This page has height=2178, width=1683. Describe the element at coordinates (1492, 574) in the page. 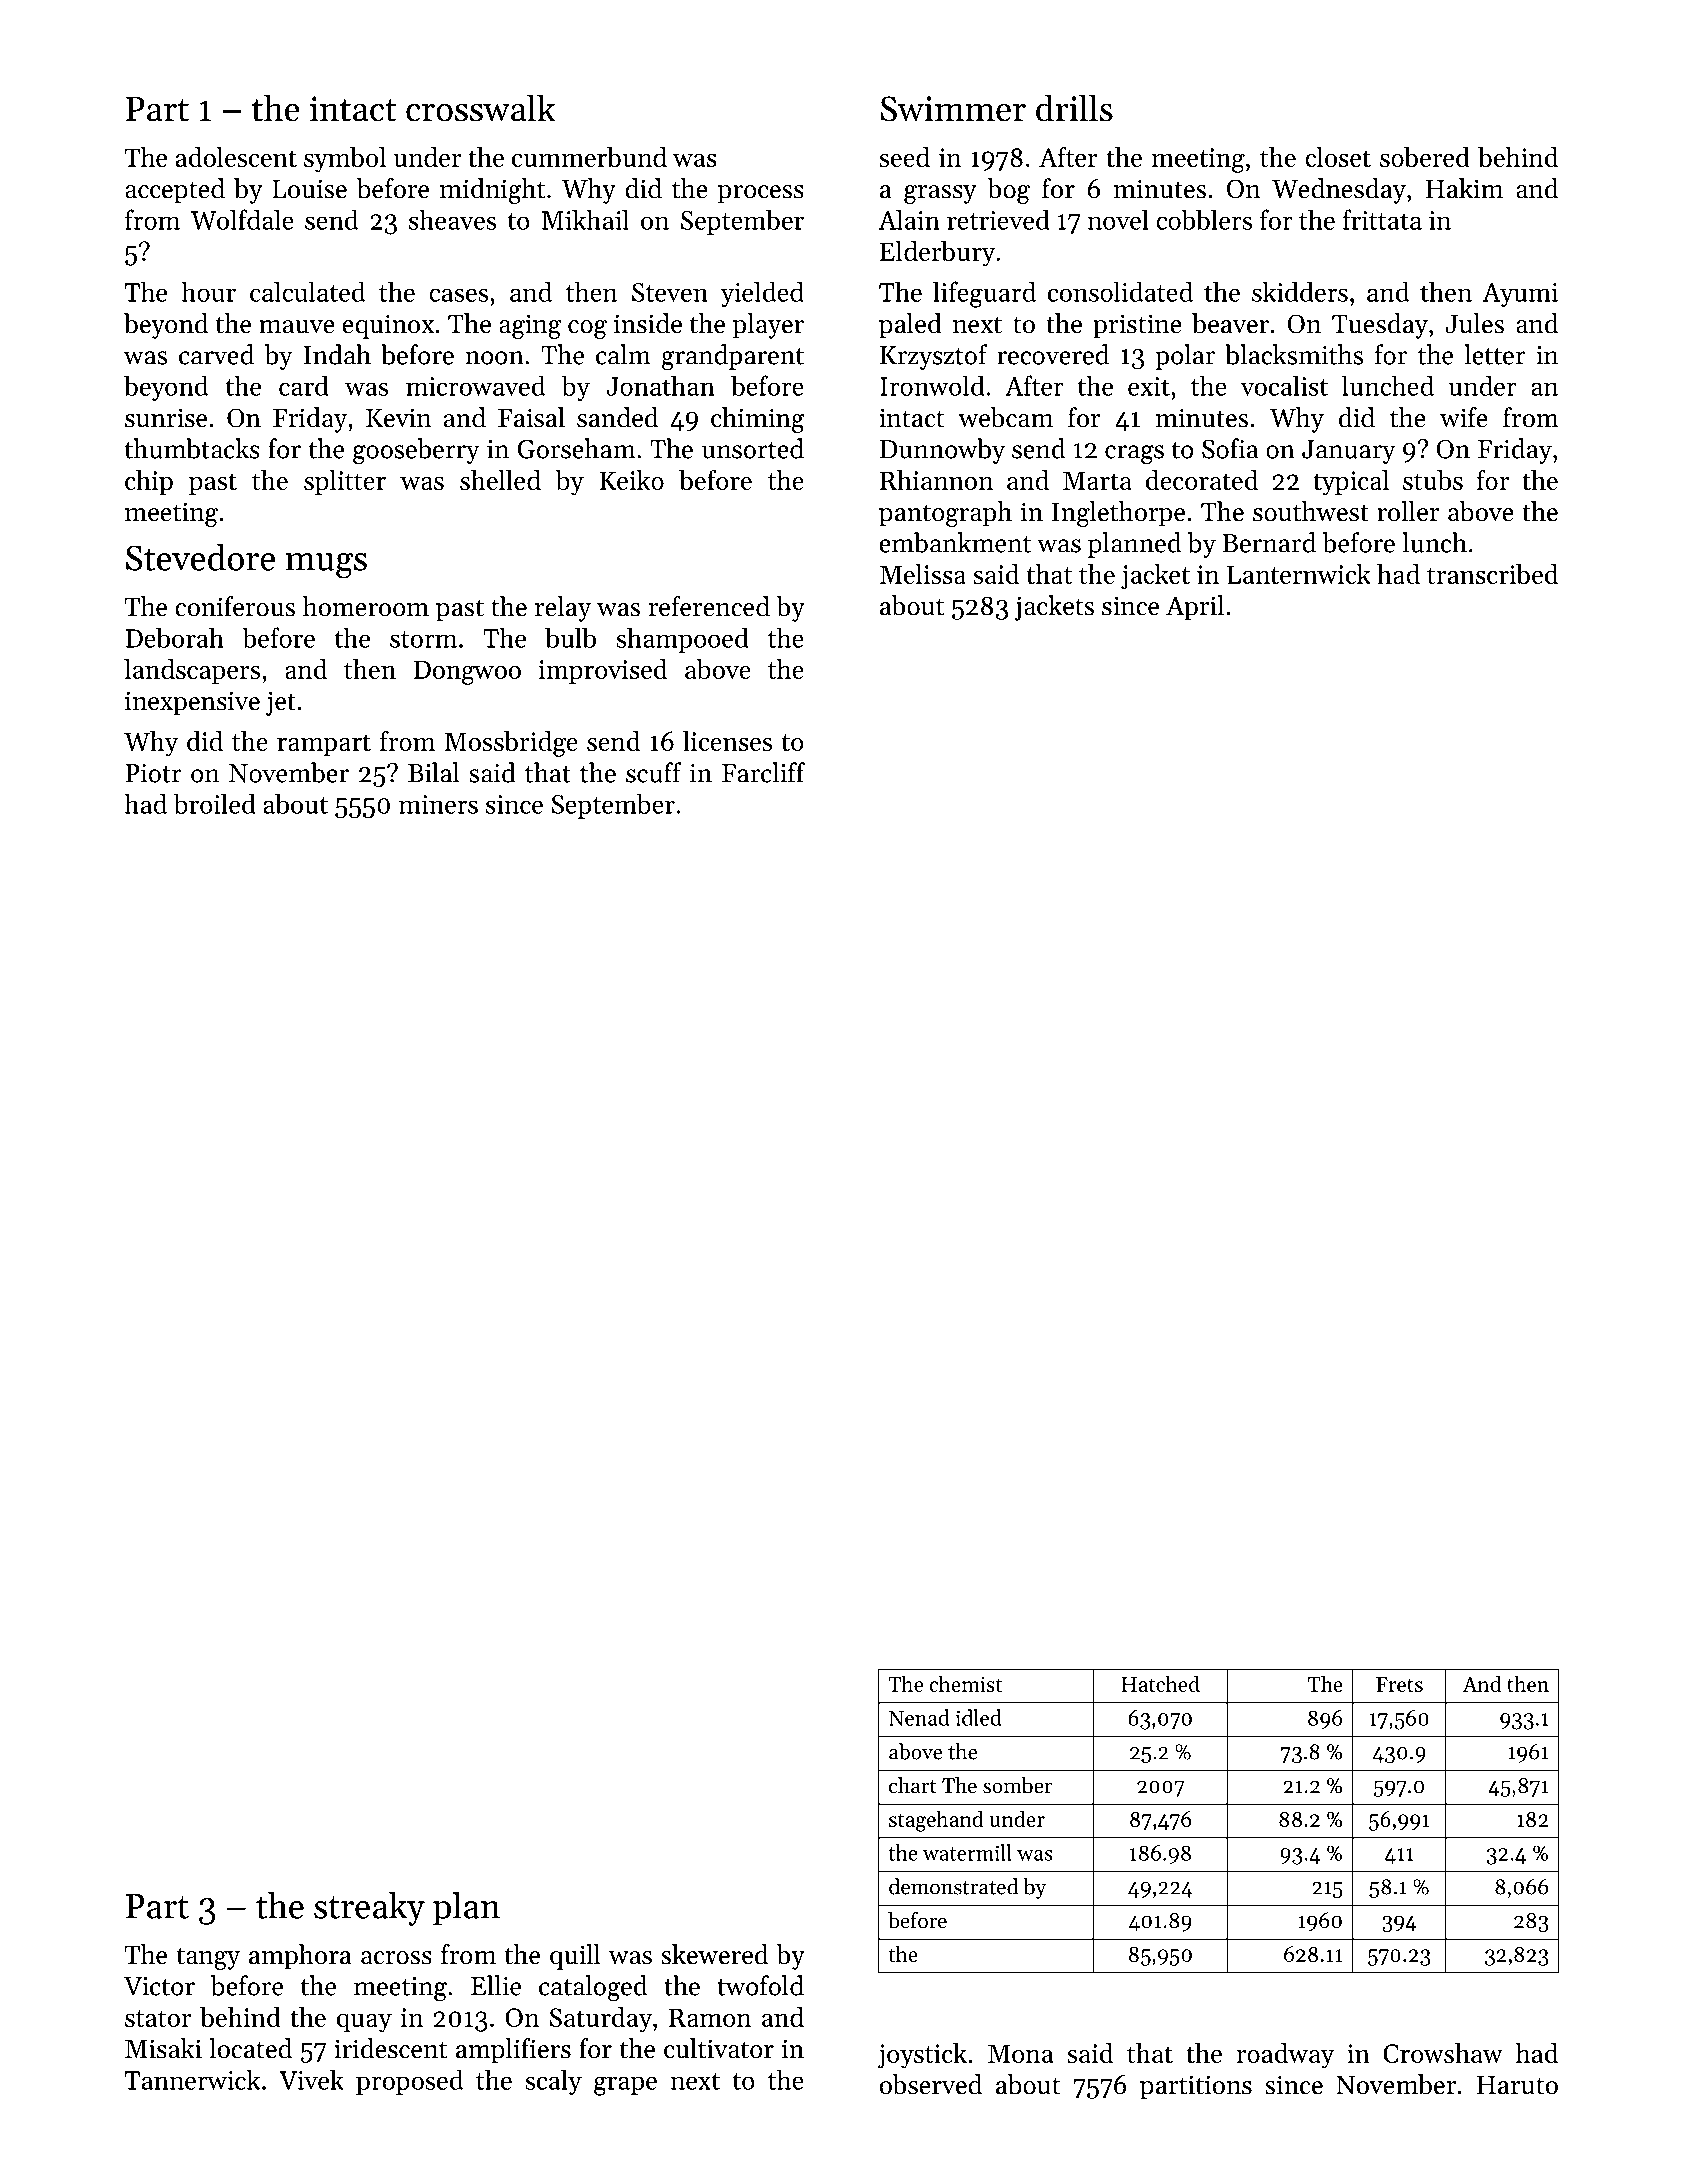

I see `transcribed` at that location.
